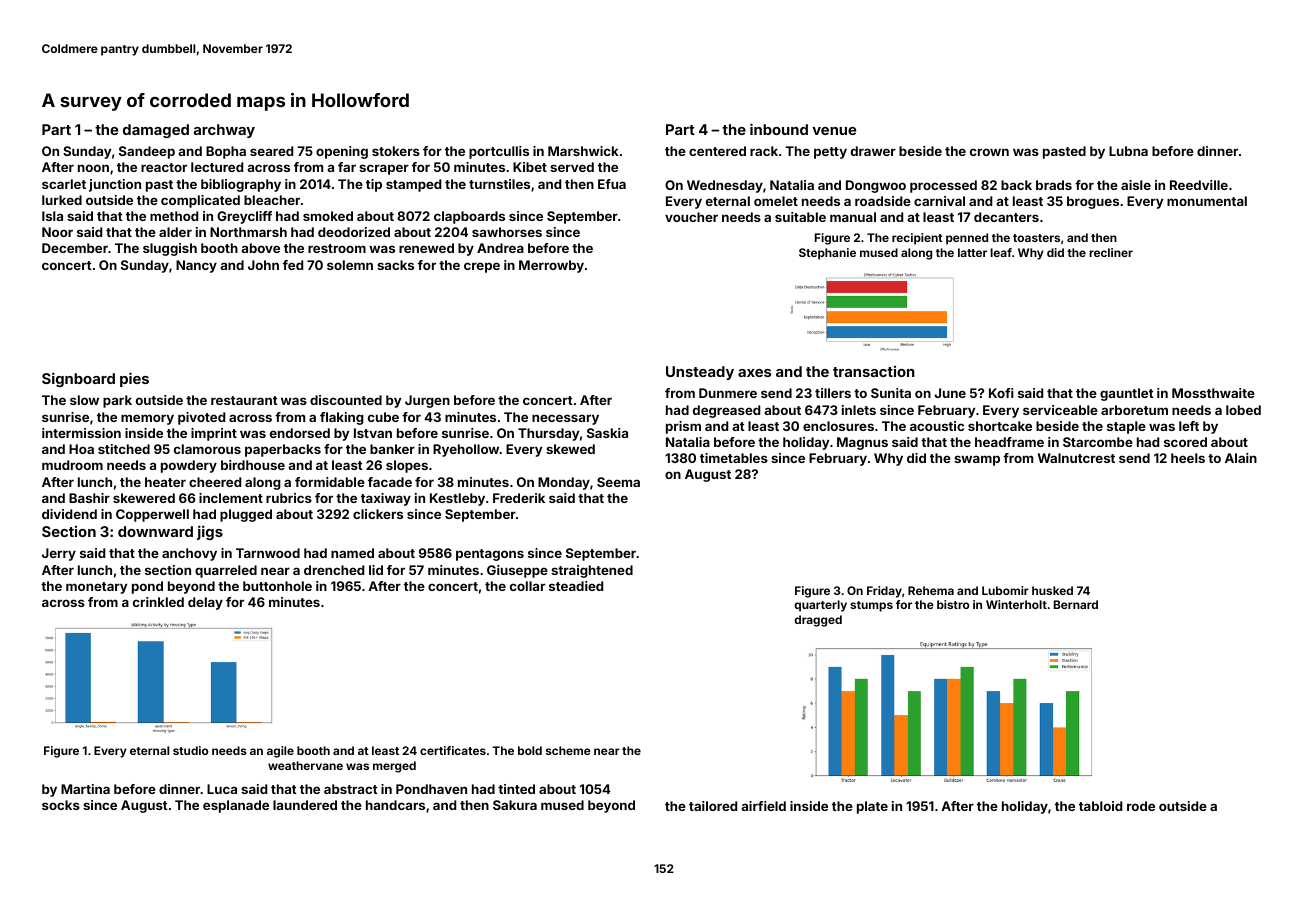 This screenshot has width=1308, height=924. I want to click on voucher, so click(691, 217).
